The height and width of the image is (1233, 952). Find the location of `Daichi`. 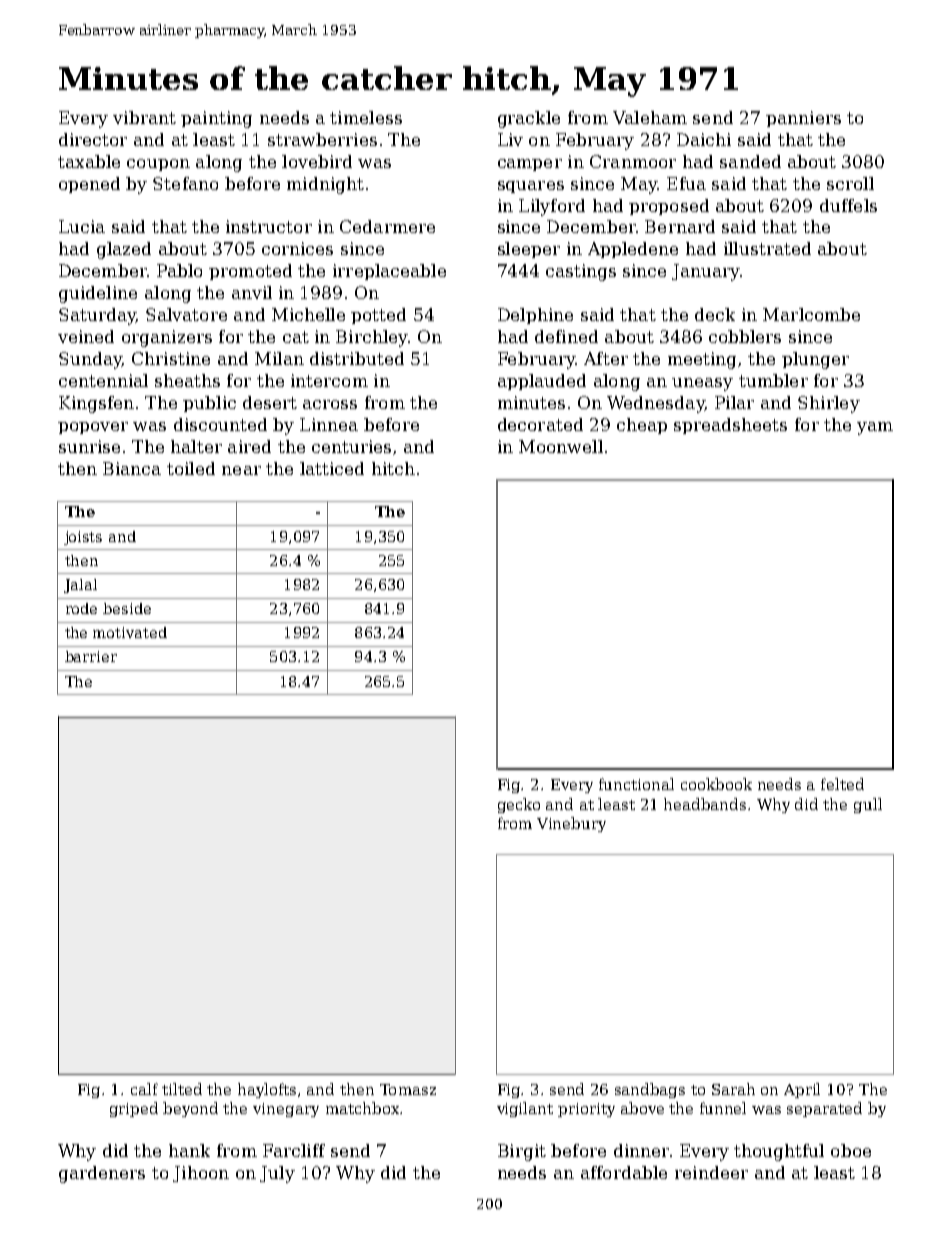

Daichi is located at coordinates (704, 139).
